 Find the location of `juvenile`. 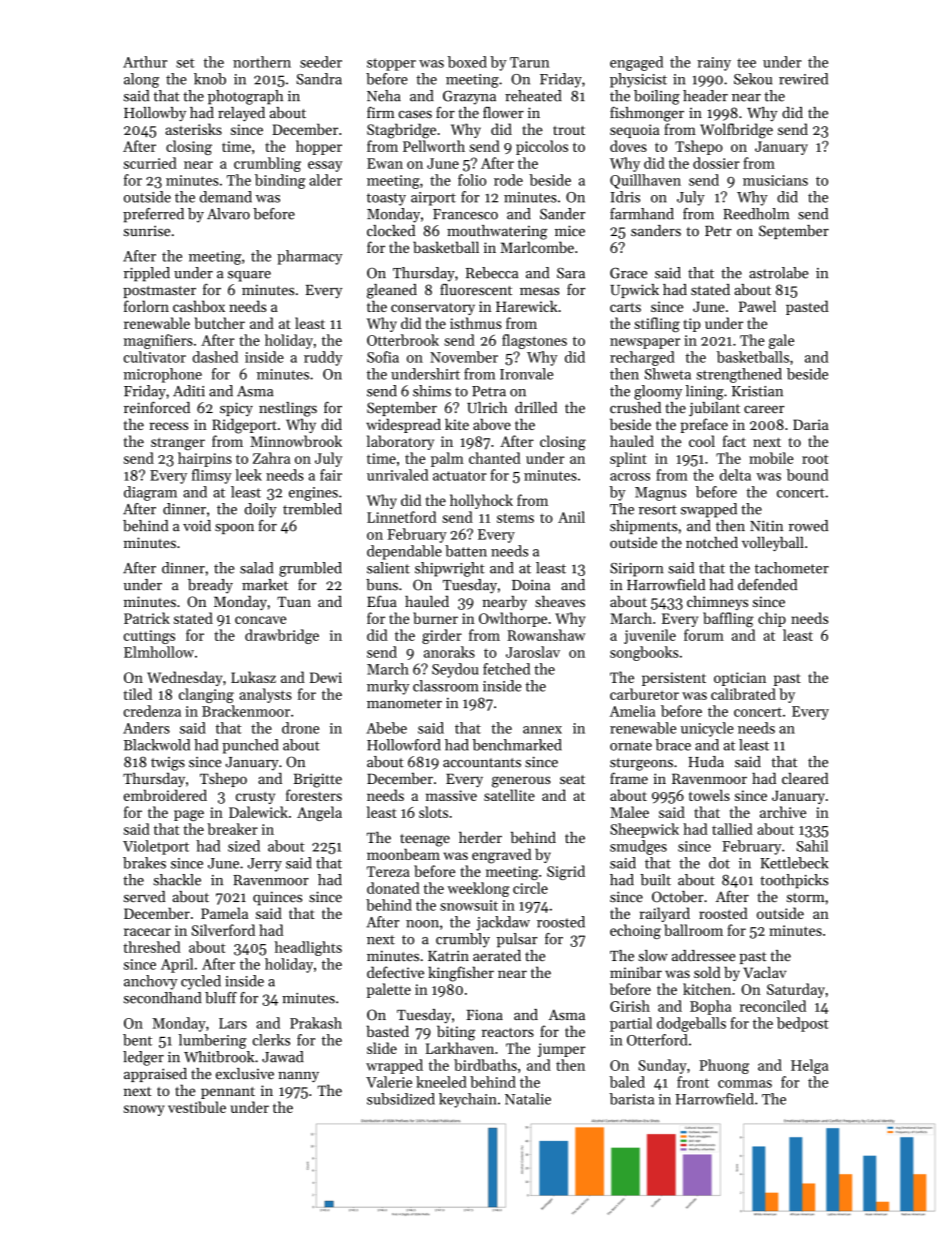

juvenile is located at coordinates (650, 636).
